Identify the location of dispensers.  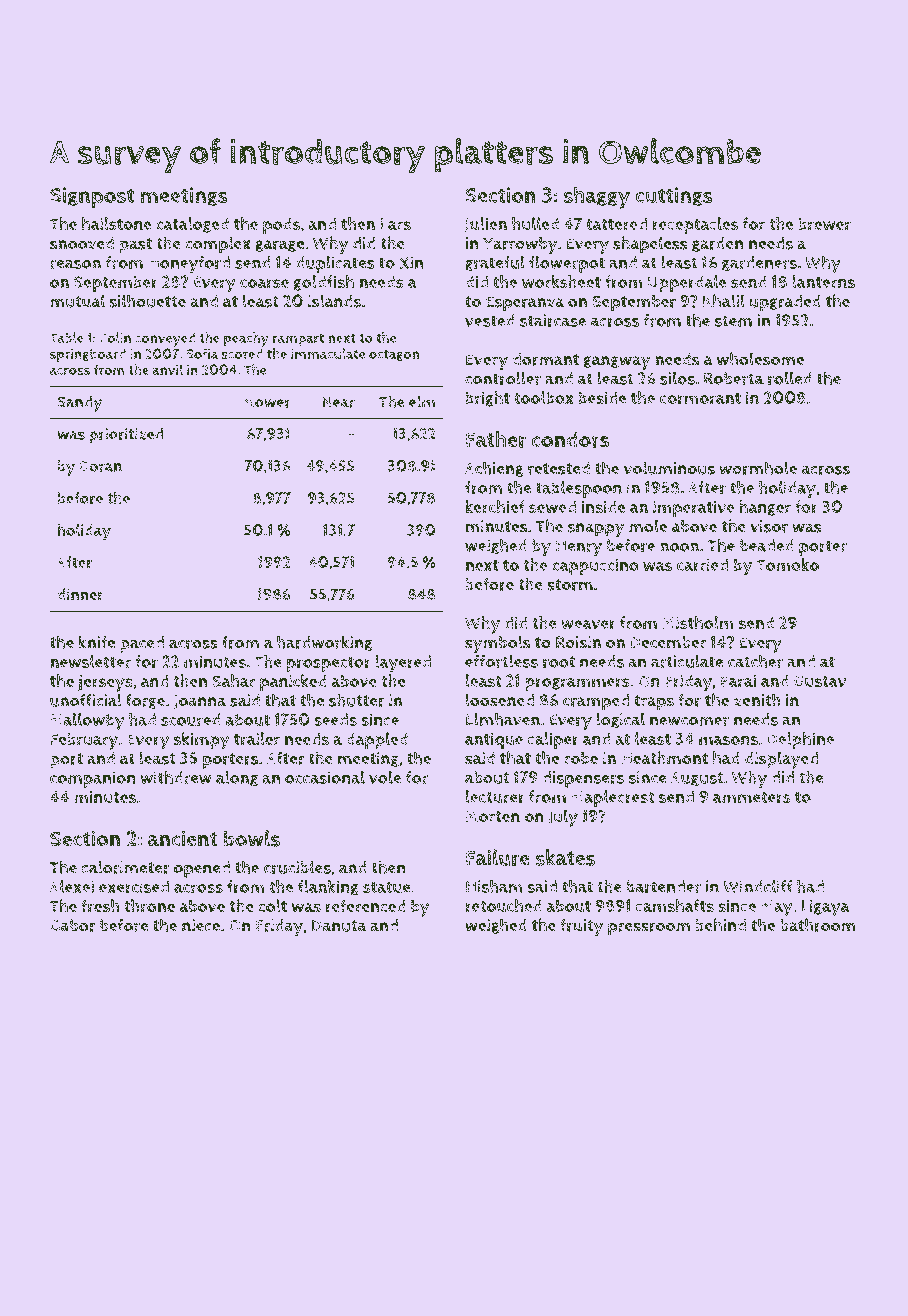
(583, 779).
